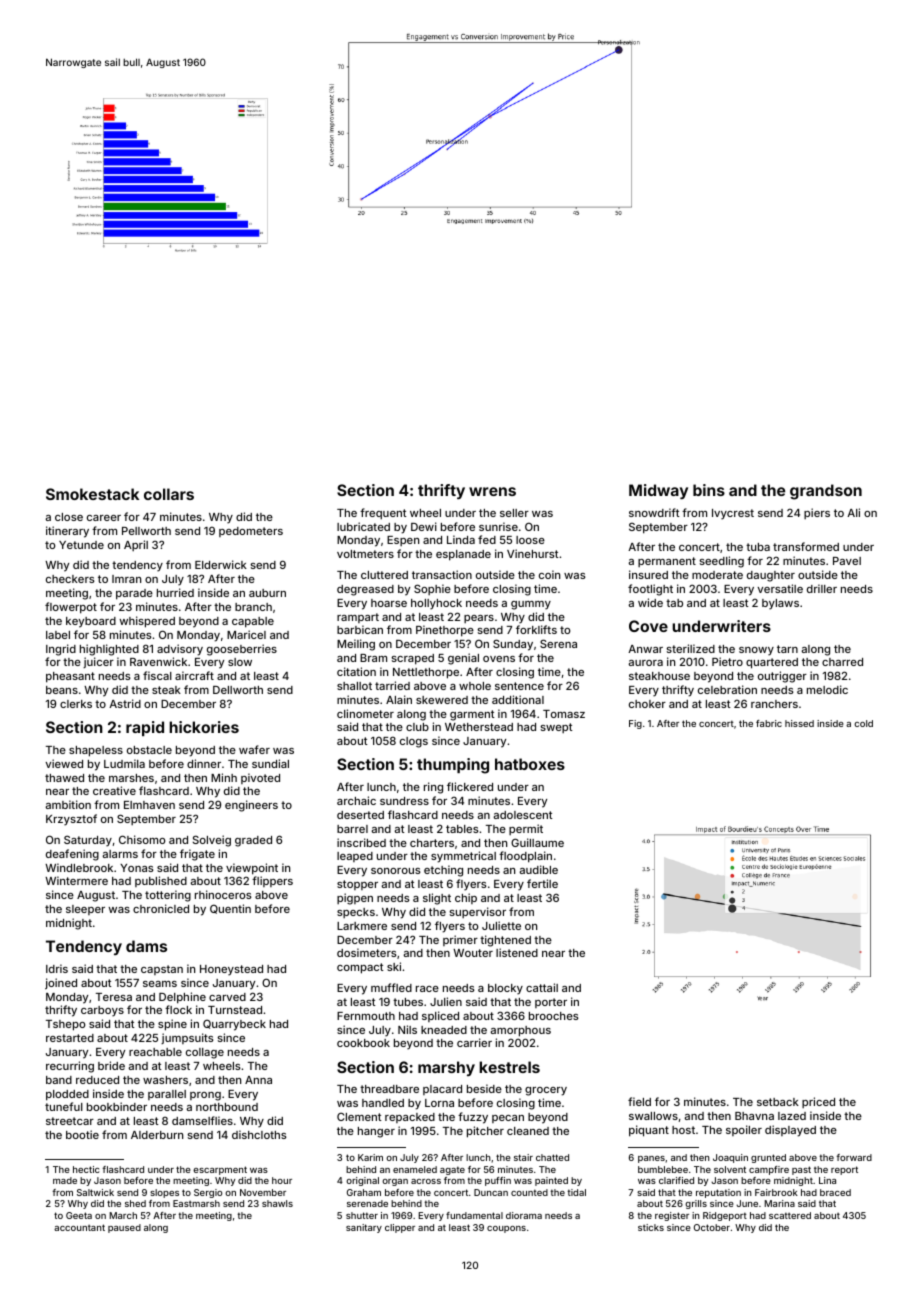 This image has height=1308, width=924. I want to click on capstan, so click(162, 970).
